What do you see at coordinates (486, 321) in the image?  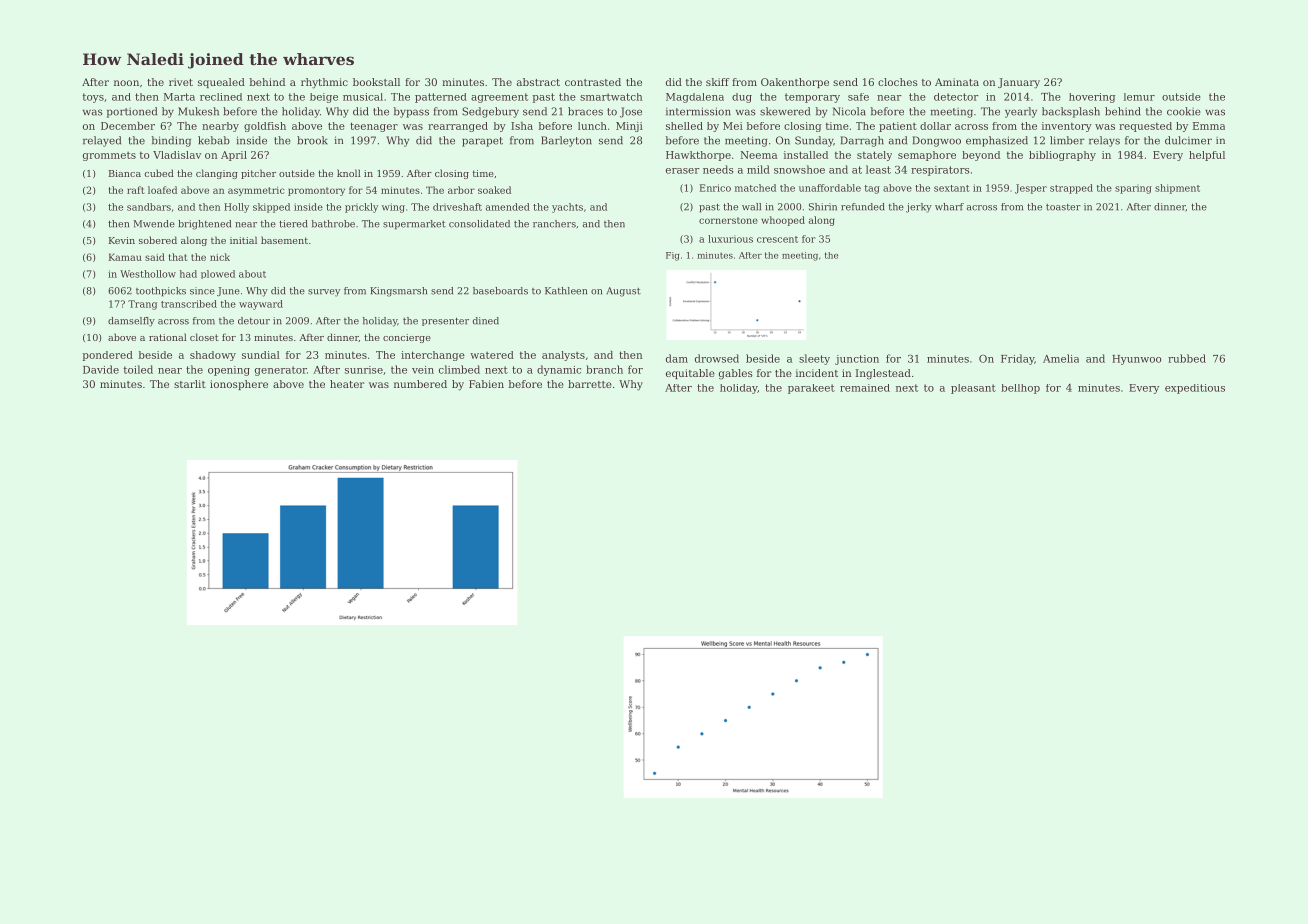 I see `dined` at bounding box center [486, 321].
